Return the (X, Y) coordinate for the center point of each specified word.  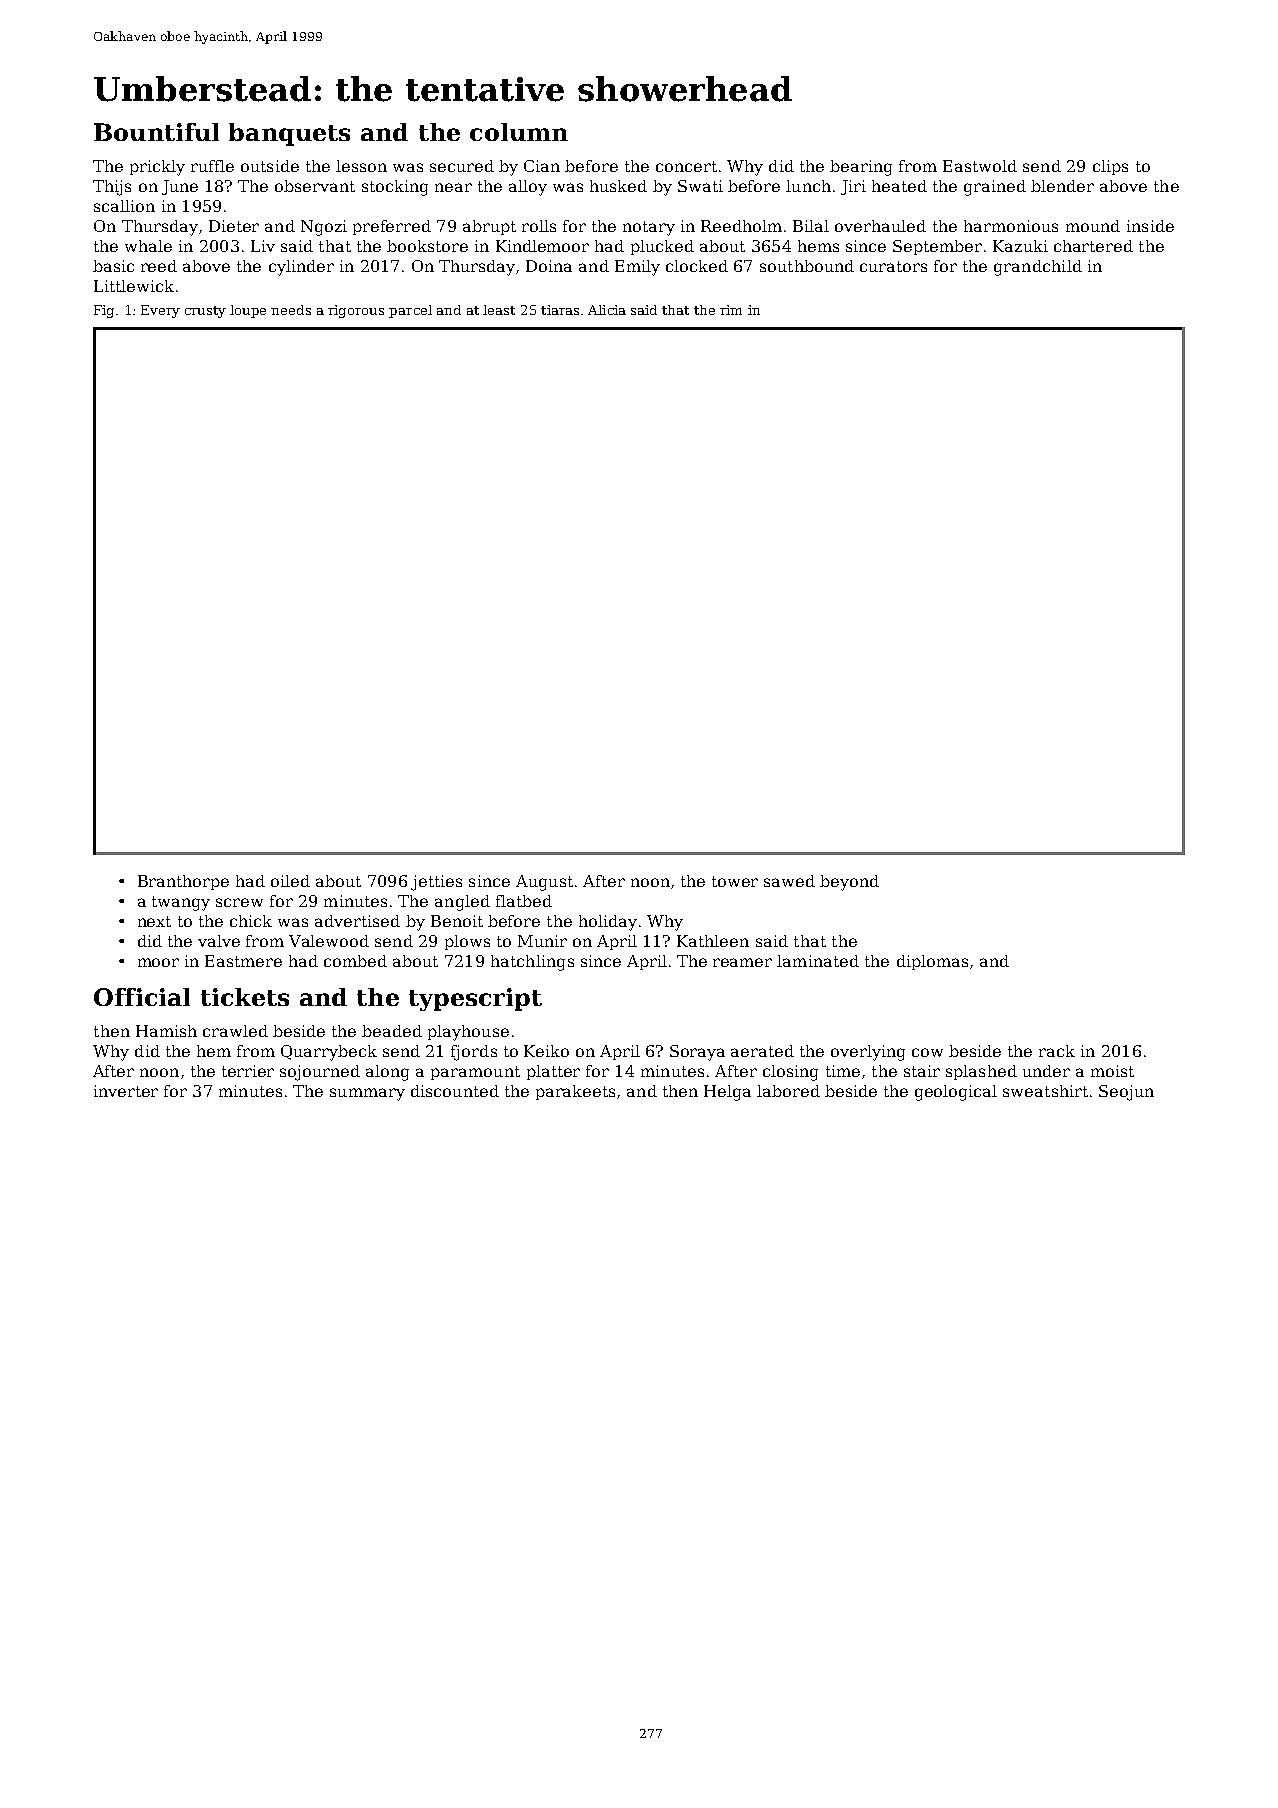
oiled (290, 881)
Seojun (1126, 1093)
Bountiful (156, 132)
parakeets (575, 1092)
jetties (436, 883)
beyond (849, 883)
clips (1110, 167)
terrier (248, 1071)
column (519, 132)
